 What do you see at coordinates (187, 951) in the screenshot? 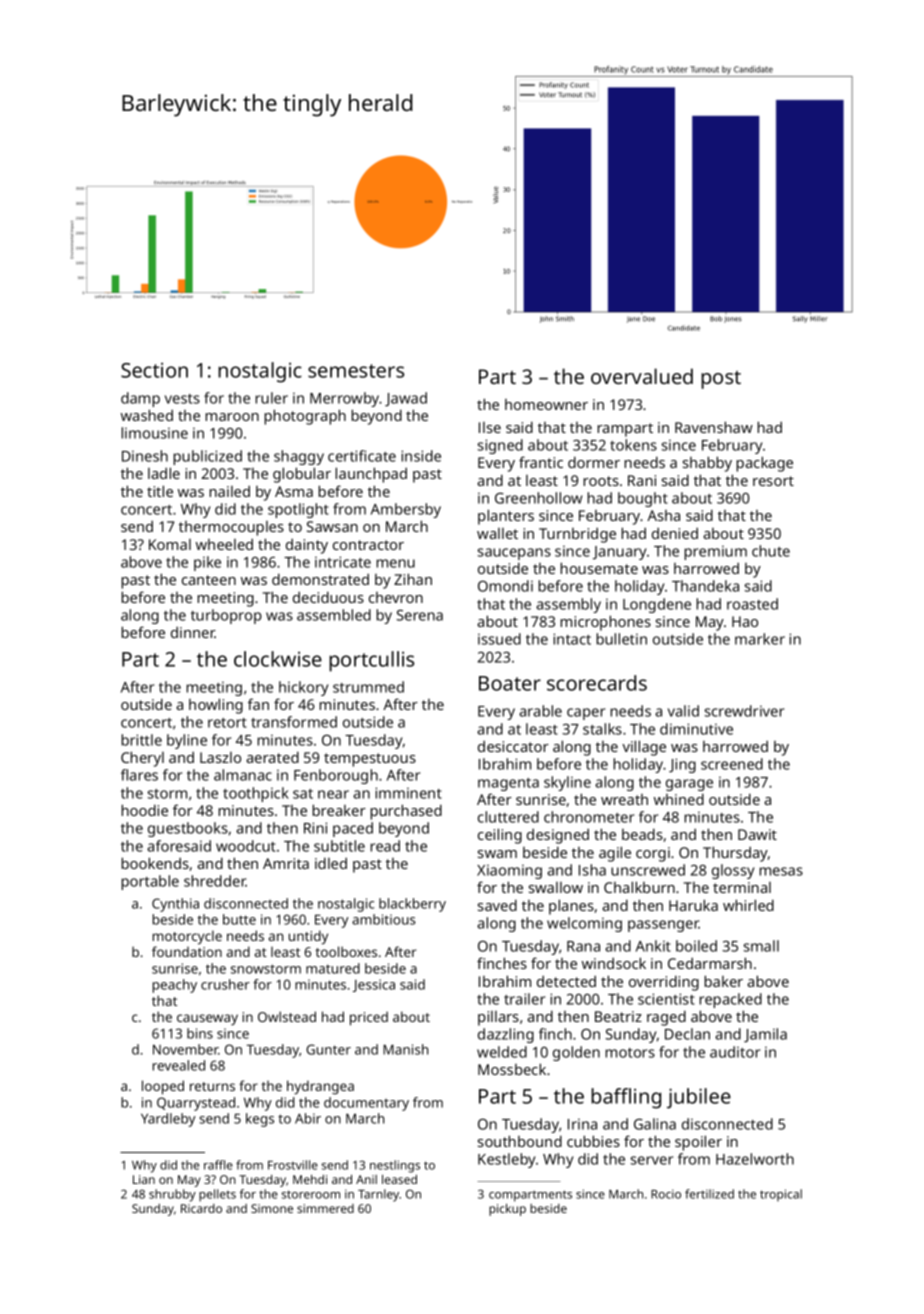
I see `foundation` at bounding box center [187, 951].
